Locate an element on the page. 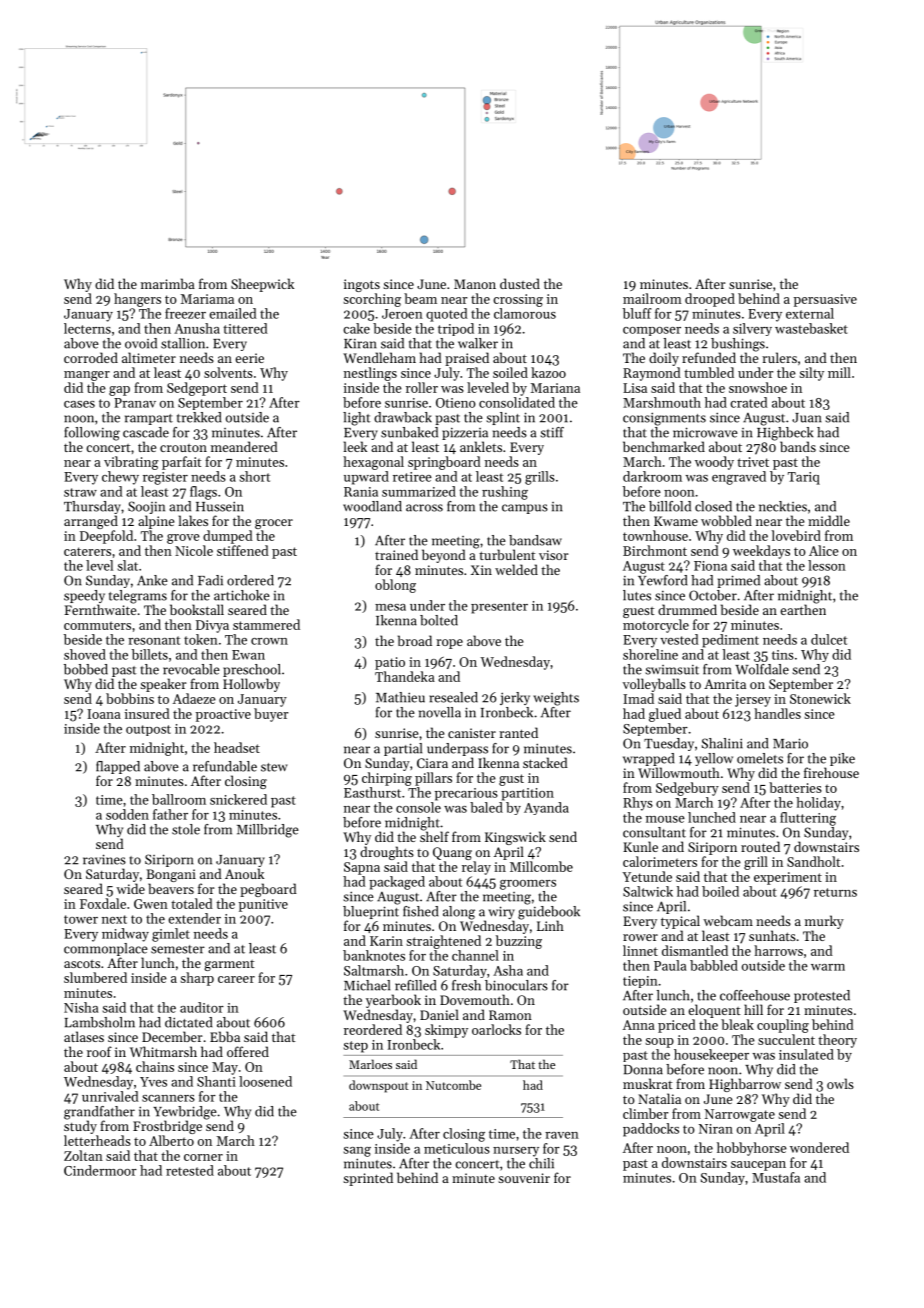 This page has height=1308, width=924. persuasive is located at coordinates (825, 300).
